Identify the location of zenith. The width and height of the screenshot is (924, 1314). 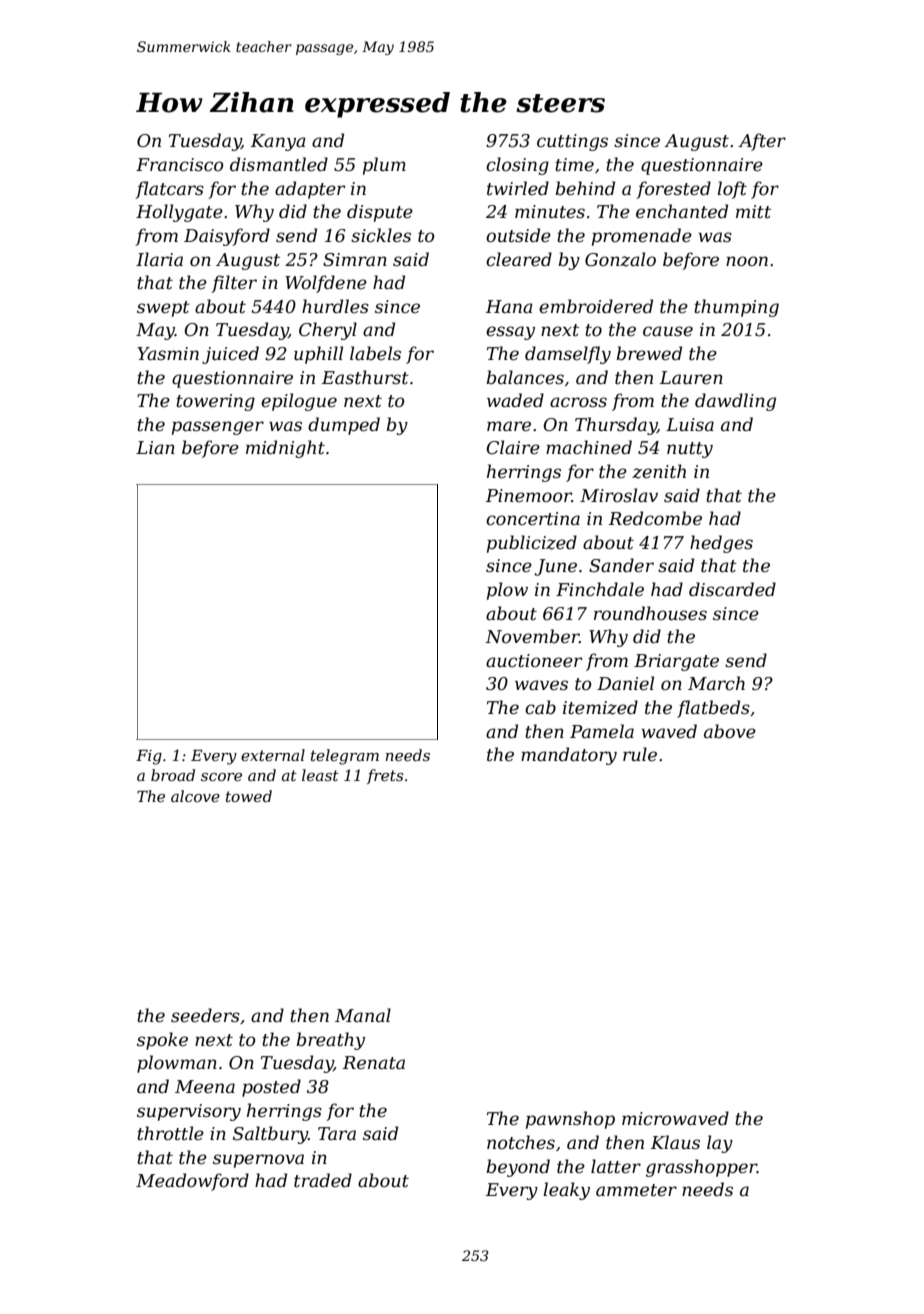
(659, 471).
